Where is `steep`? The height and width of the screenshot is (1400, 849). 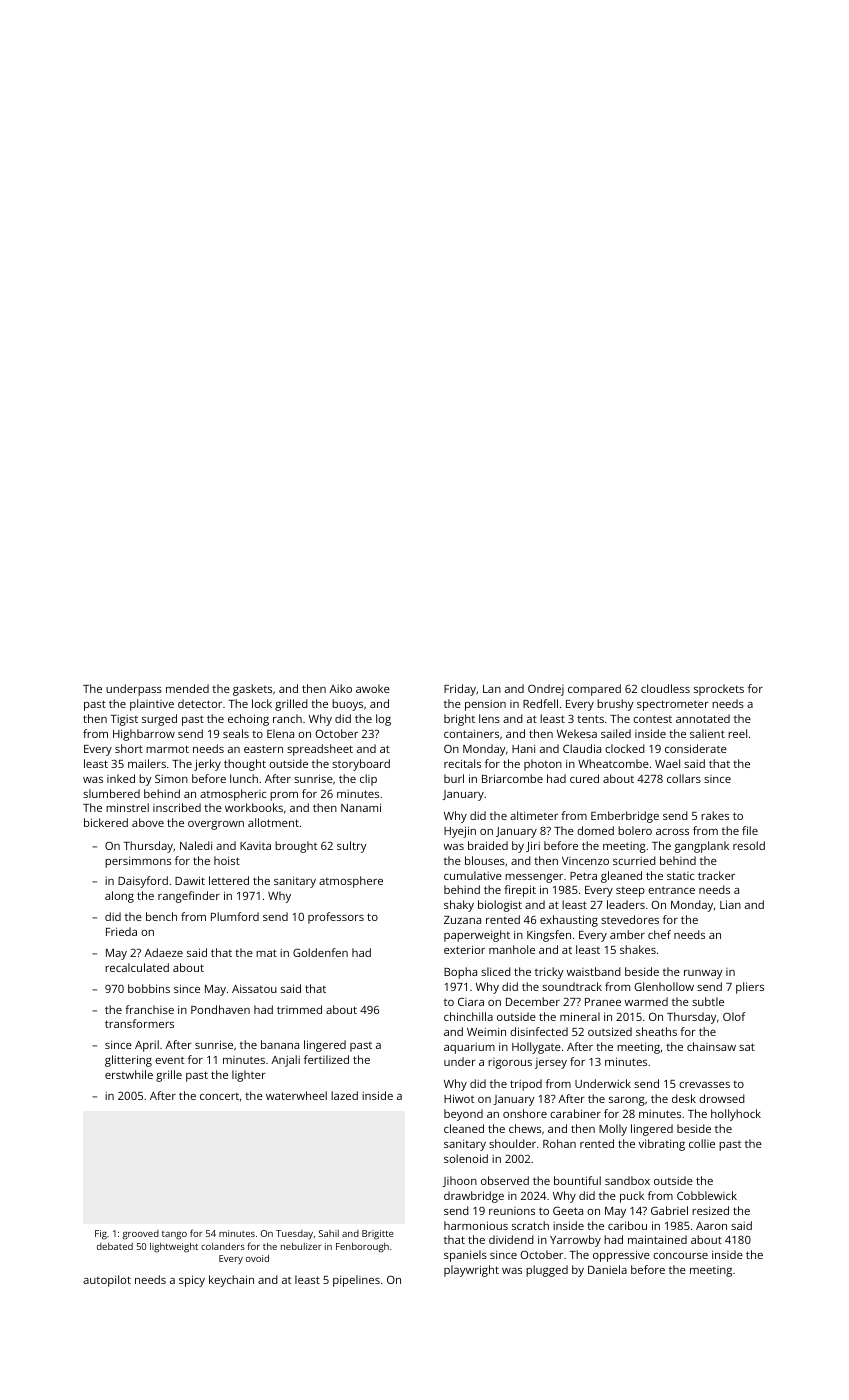
steep is located at coordinates (630, 892).
